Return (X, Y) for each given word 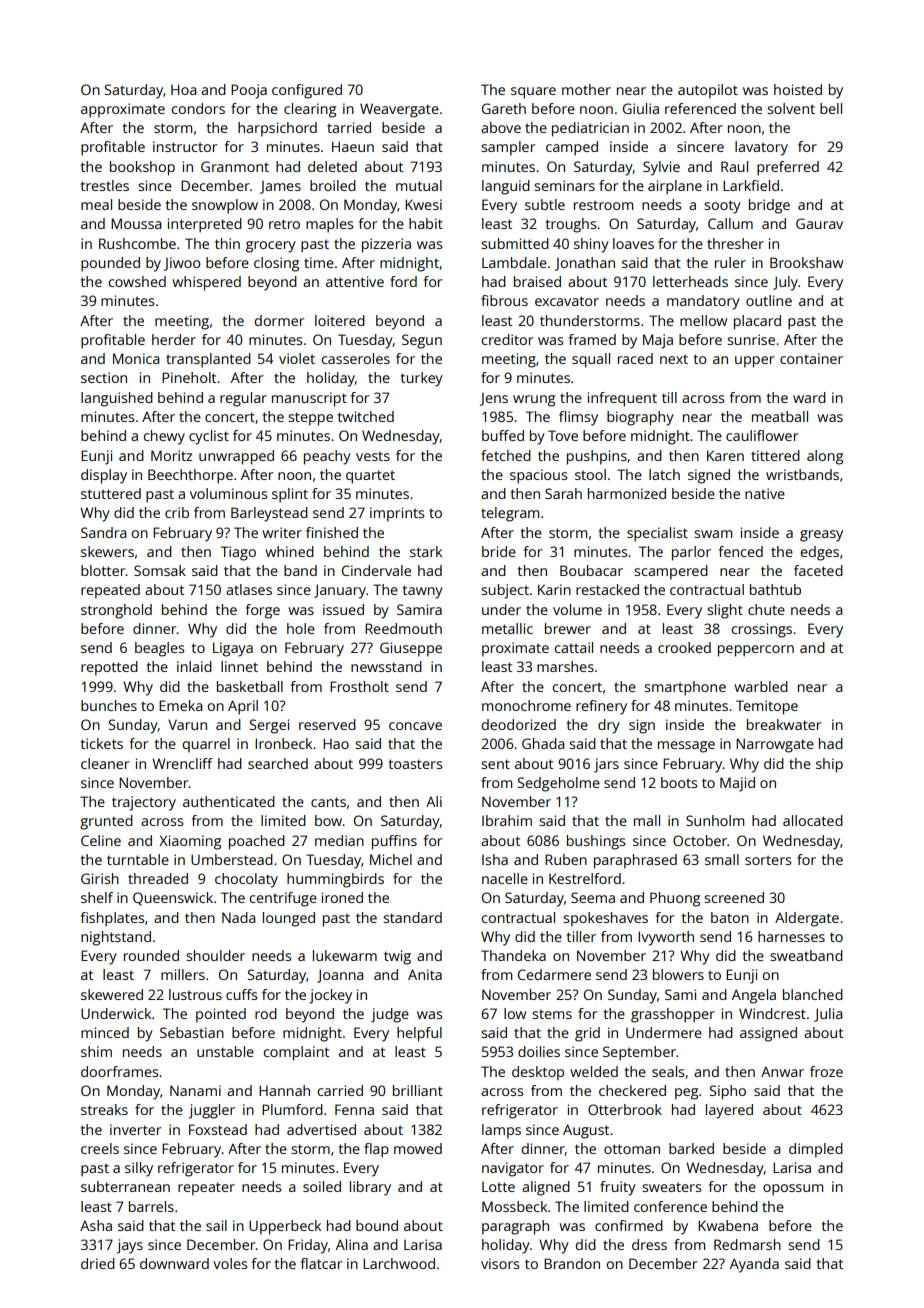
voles (230, 1263)
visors (500, 1263)
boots (679, 782)
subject (505, 591)
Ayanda (754, 1265)
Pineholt (189, 377)
